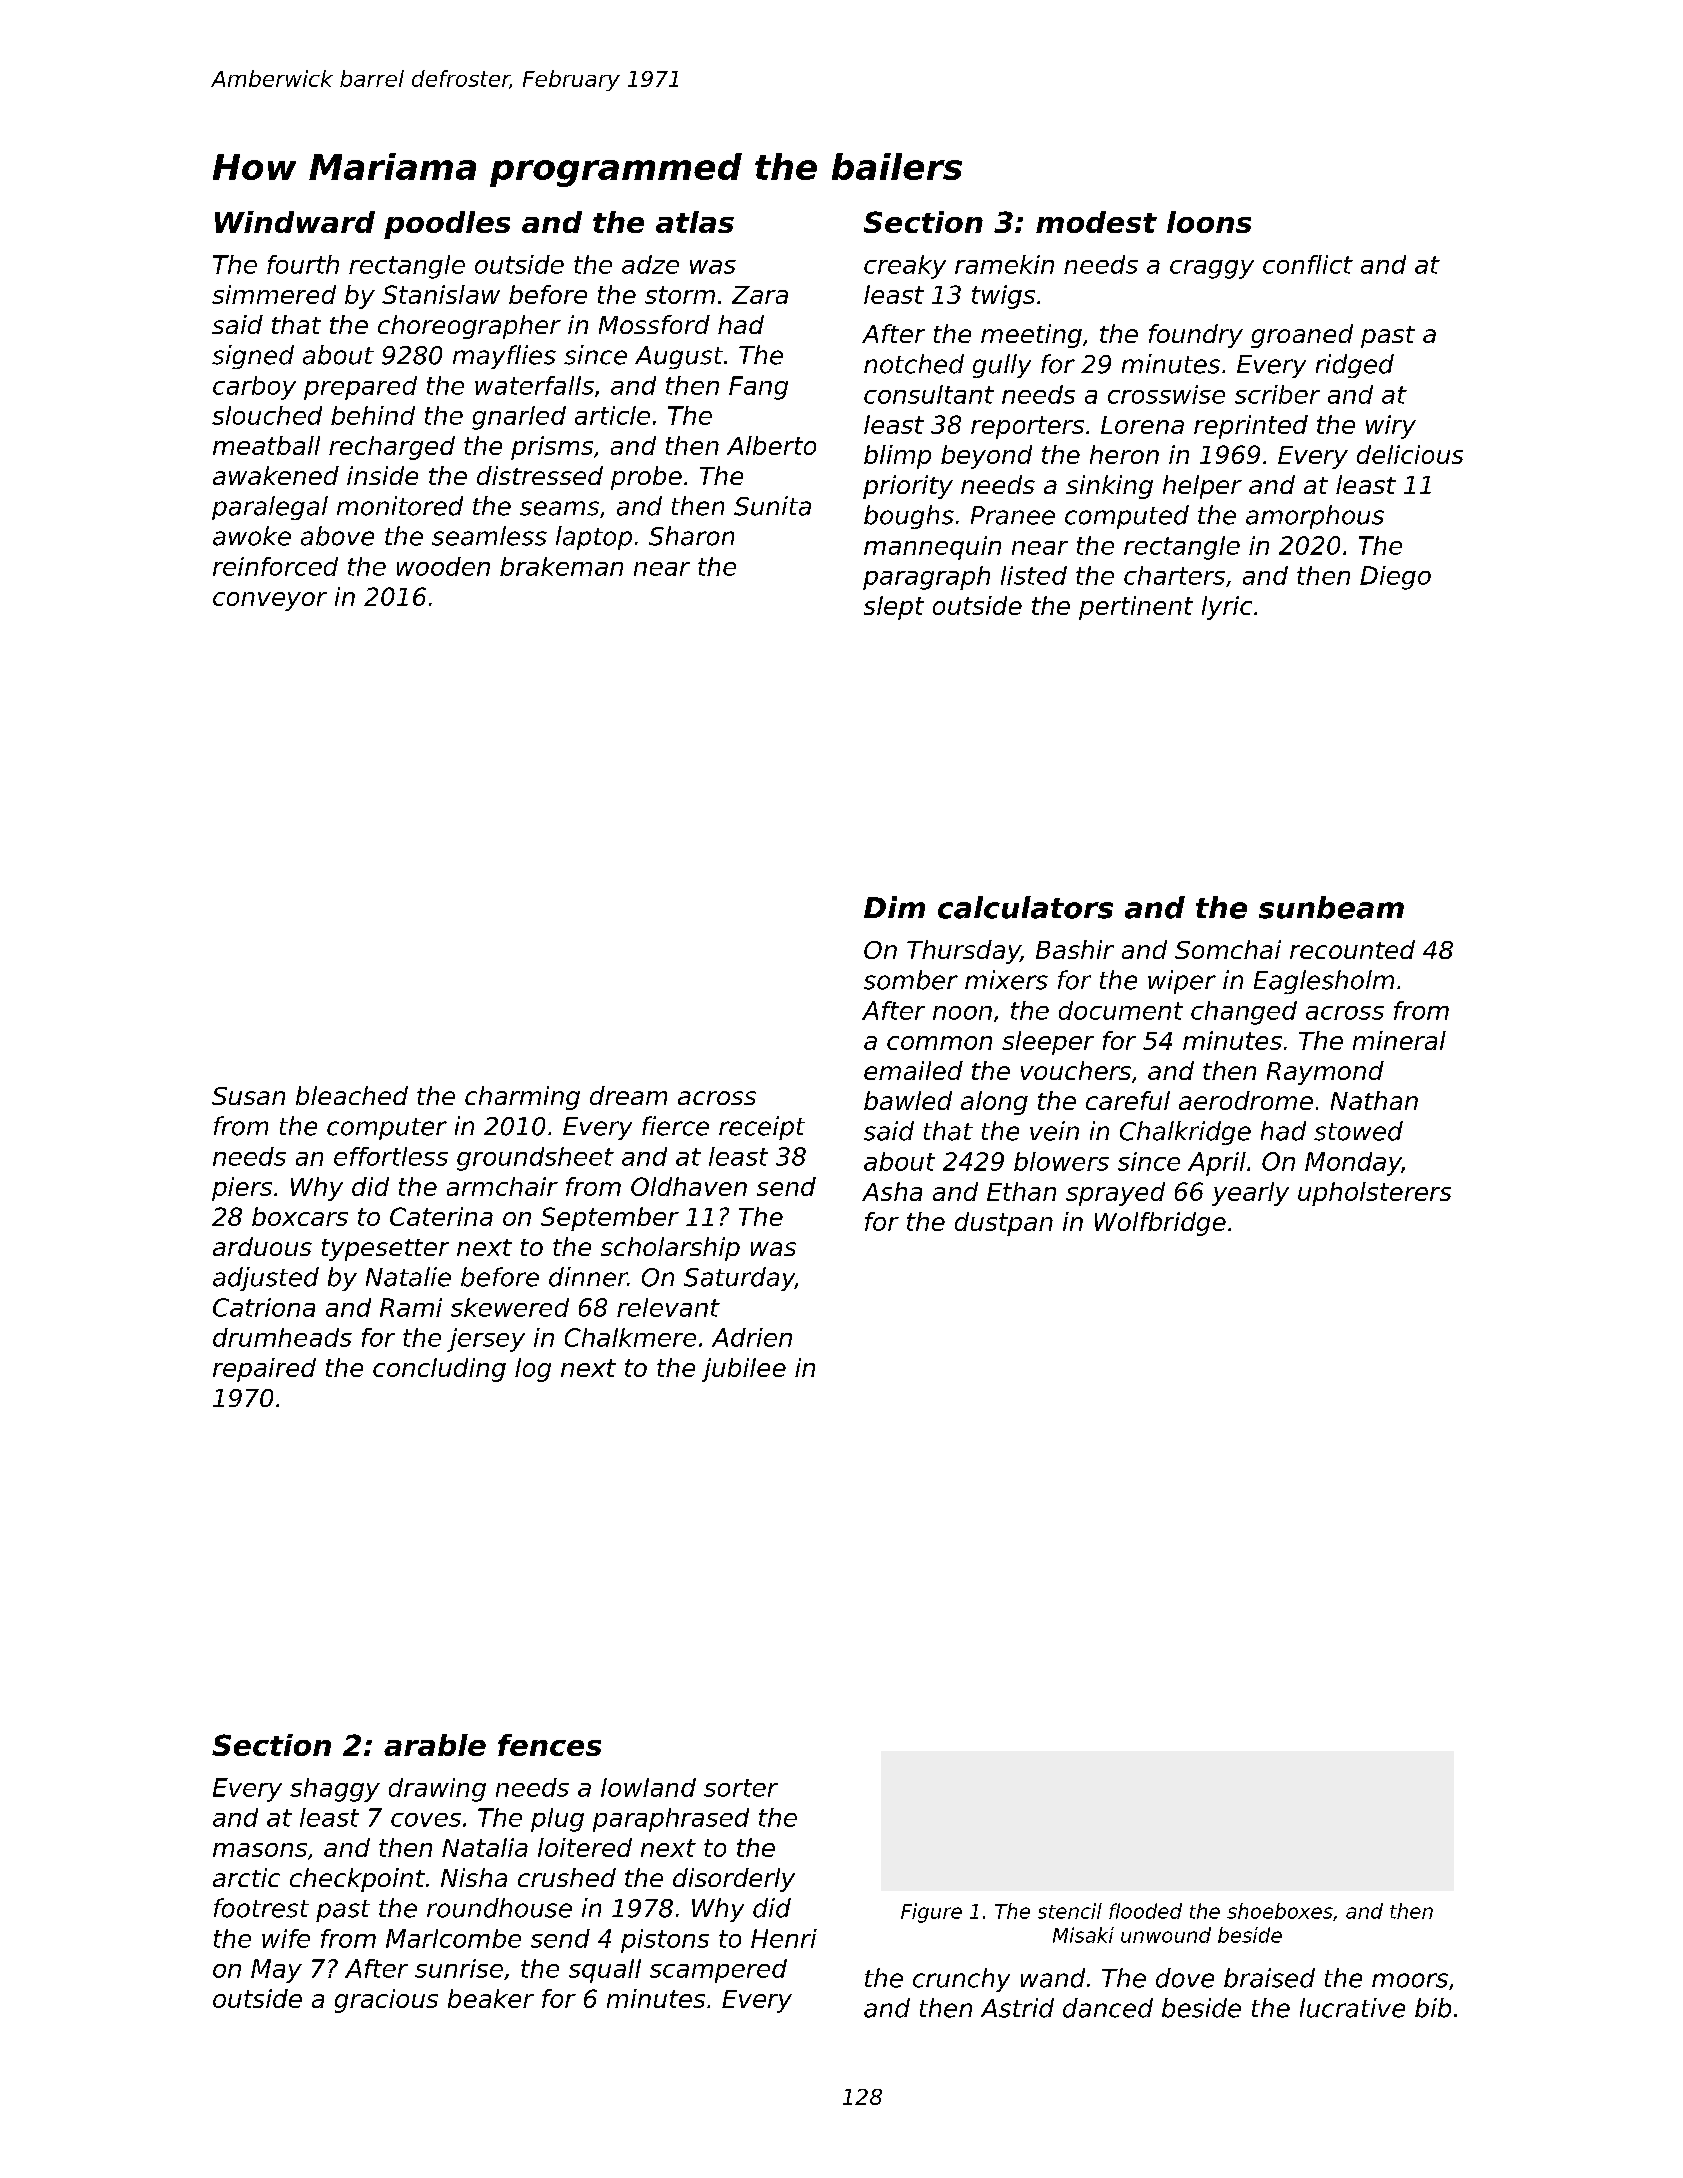  What do you see at coordinates (894, 608) in the screenshot?
I see `slept` at bounding box center [894, 608].
